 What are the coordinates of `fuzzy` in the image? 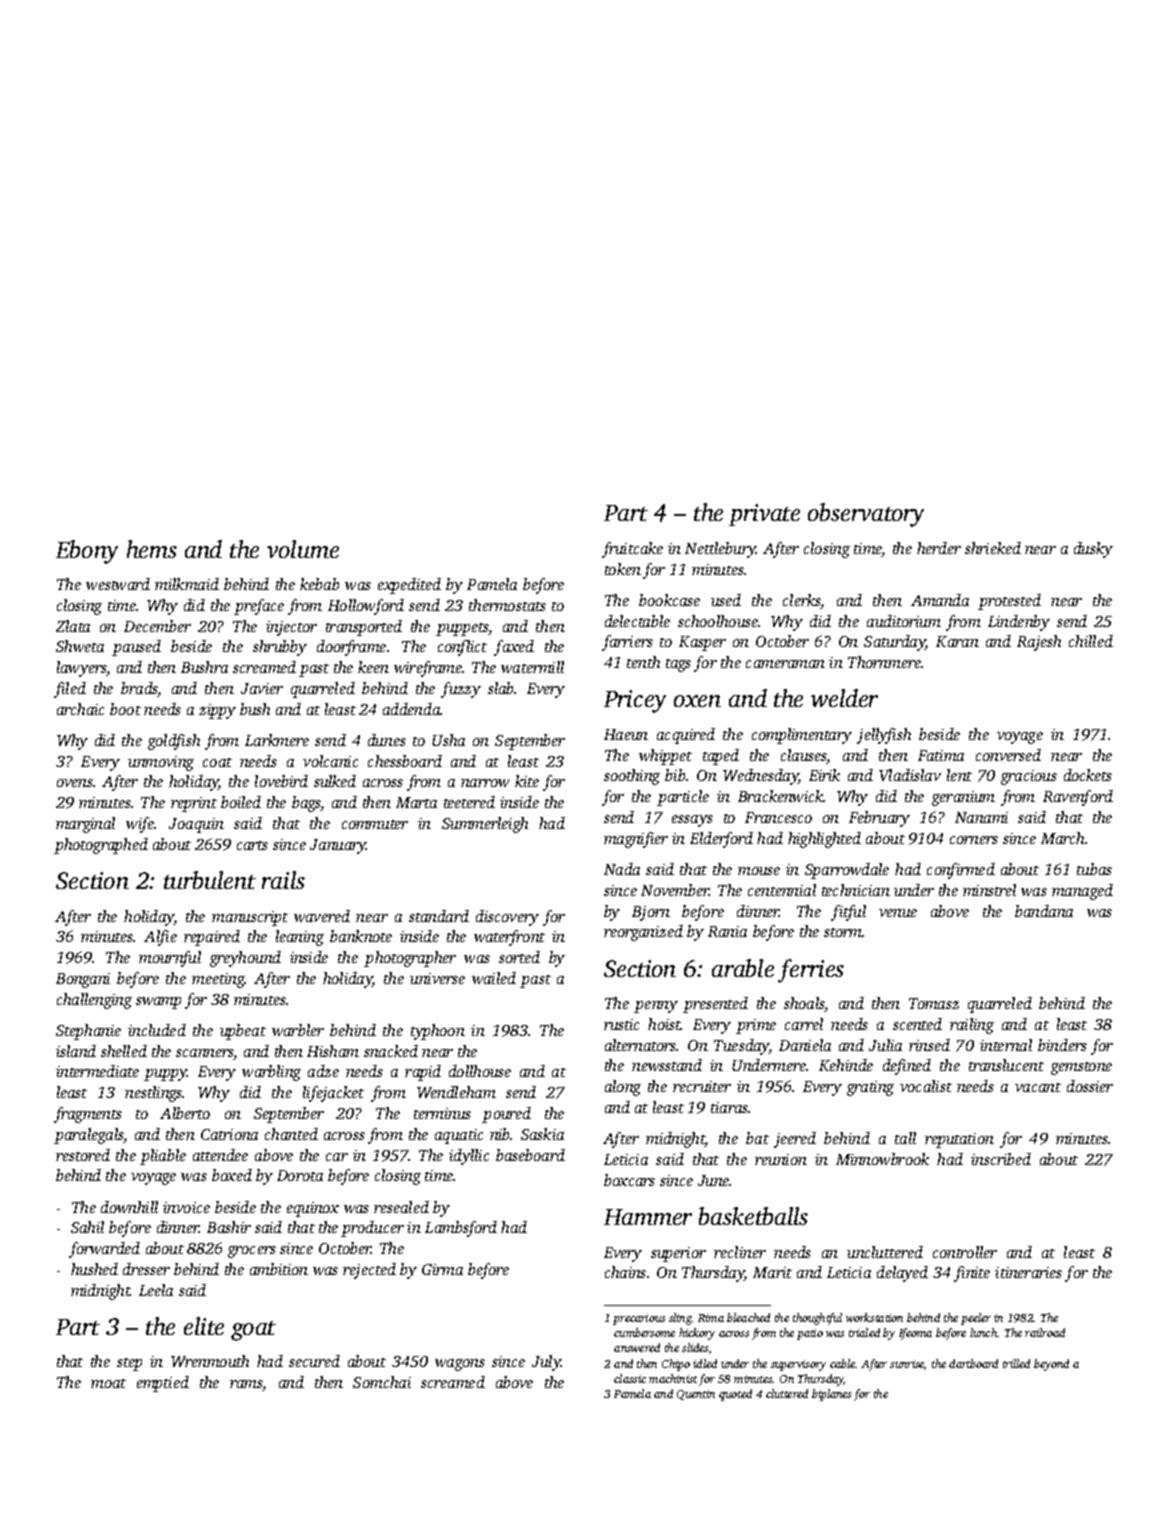 It's located at (461, 690).
